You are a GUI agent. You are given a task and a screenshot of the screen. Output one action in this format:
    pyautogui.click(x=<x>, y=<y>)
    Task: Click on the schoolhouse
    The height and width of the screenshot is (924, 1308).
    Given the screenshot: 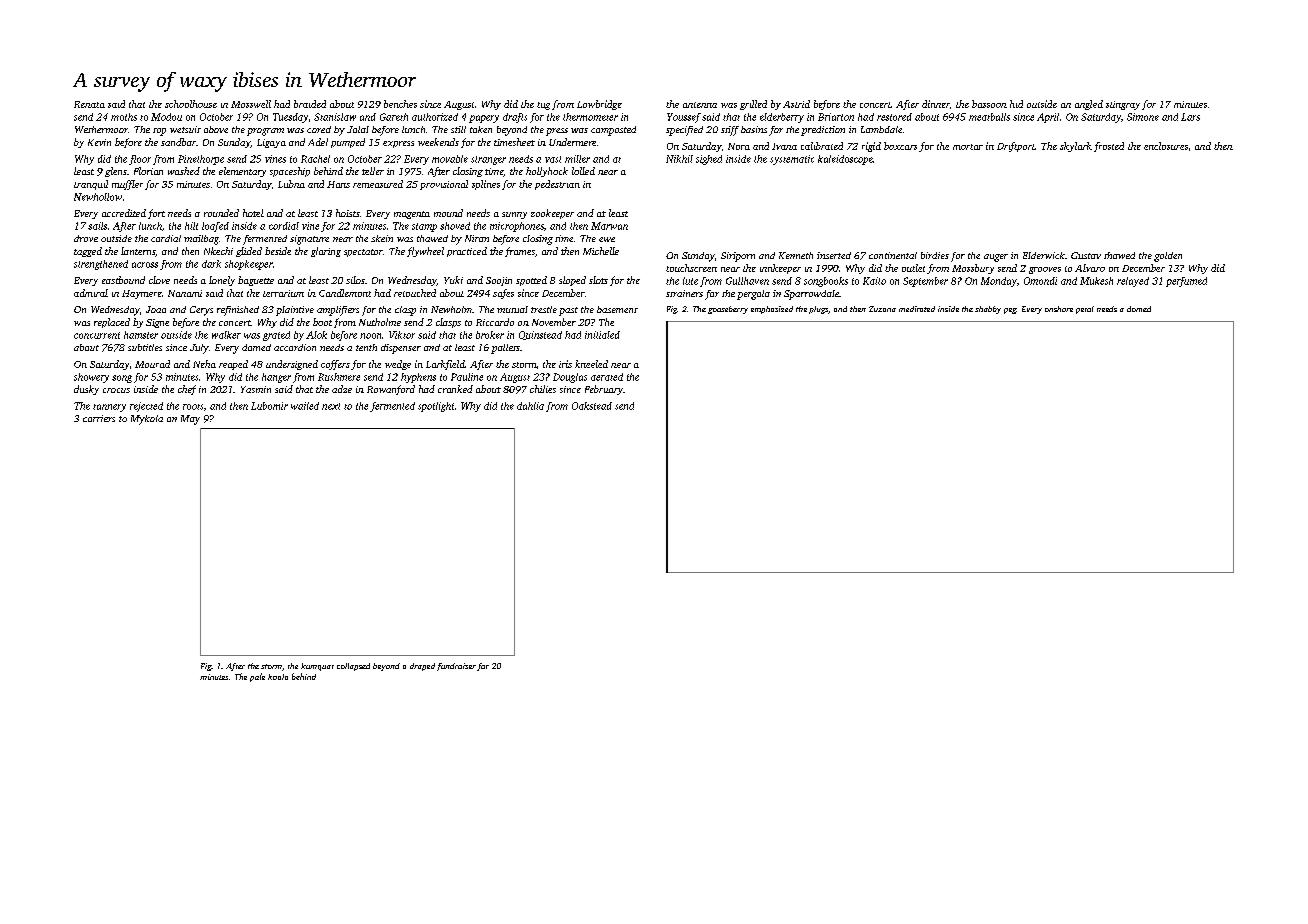 What is the action you would take?
    pyautogui.click(x=191, y=104)
